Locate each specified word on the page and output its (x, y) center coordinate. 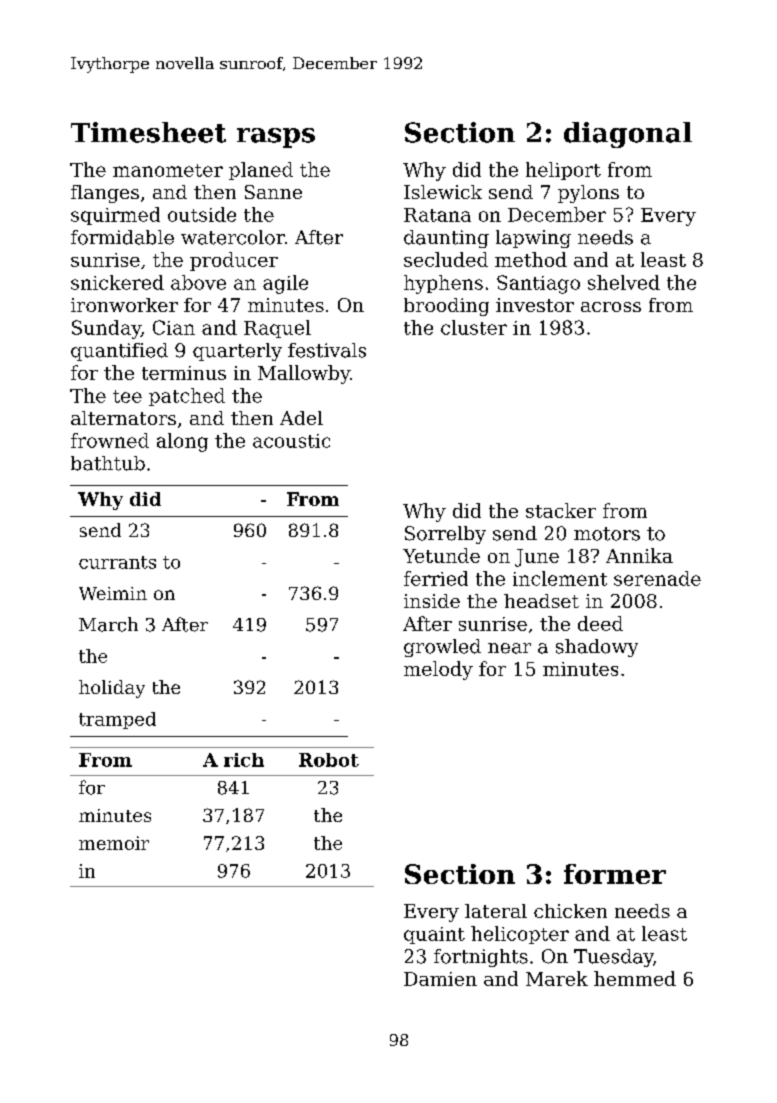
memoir (114, 843)
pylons (588, 194)
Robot (329, 760)
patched (187, 397)
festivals (327, 350)
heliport (563, 171)
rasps (276, 138)
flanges (105, 194)
